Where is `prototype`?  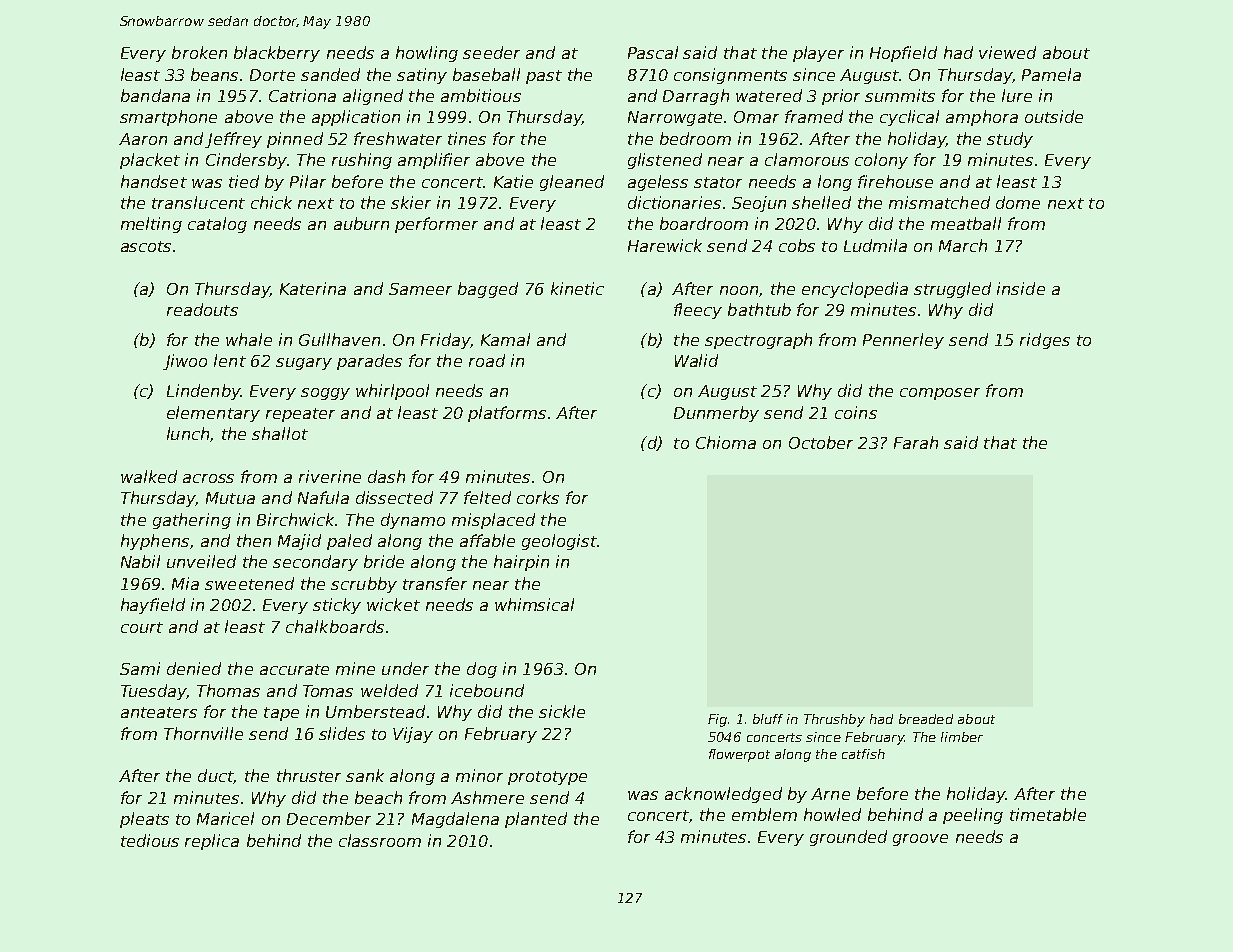 prototype is located at coordinates (547, 778).
